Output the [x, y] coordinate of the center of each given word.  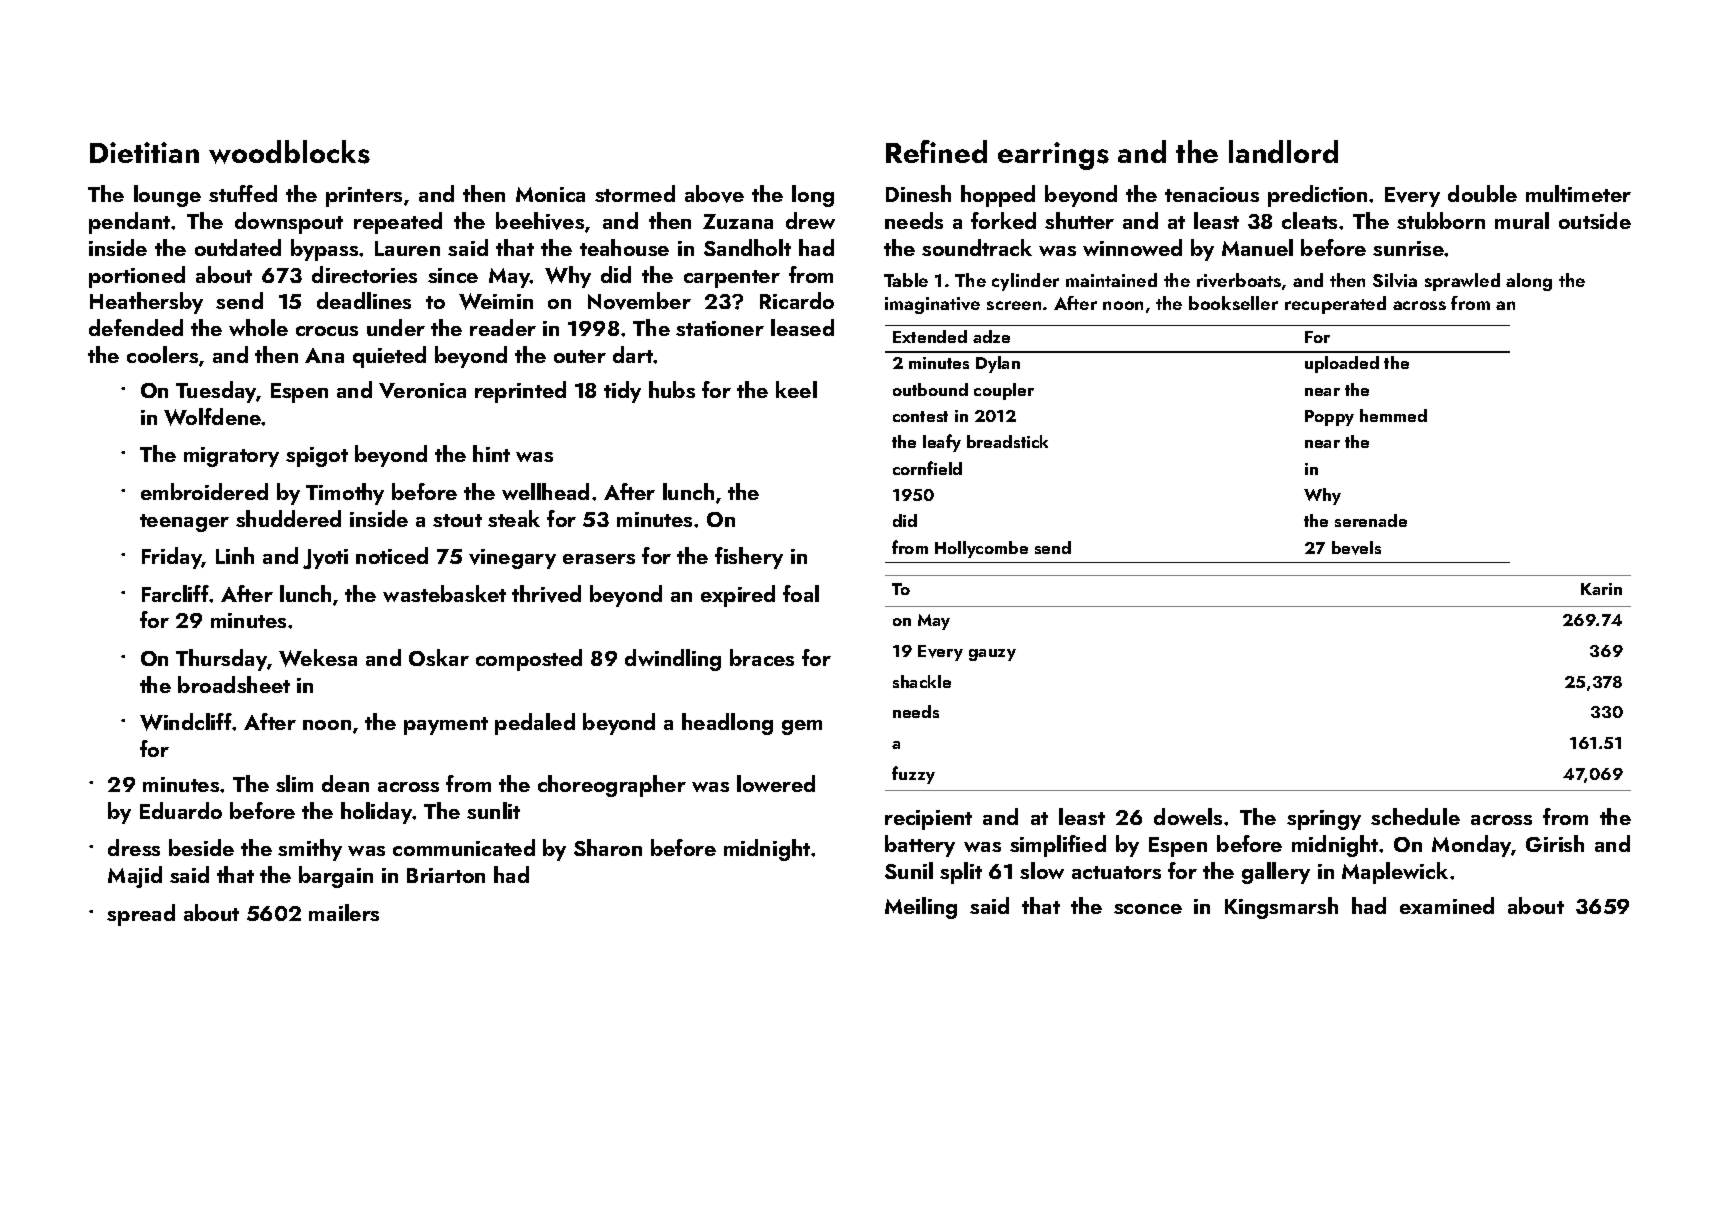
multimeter [1578, 193]
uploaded [1342, 364]
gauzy [992, 655]
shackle [922, 681]
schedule [1415, 816]
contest [920, 416]
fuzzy [913, 775]
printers [364, 197]
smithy [310, 850]
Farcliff [176, 593]
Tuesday [216, 392]
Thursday [221, 660]
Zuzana [738, 221]
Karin [1601, 589]
